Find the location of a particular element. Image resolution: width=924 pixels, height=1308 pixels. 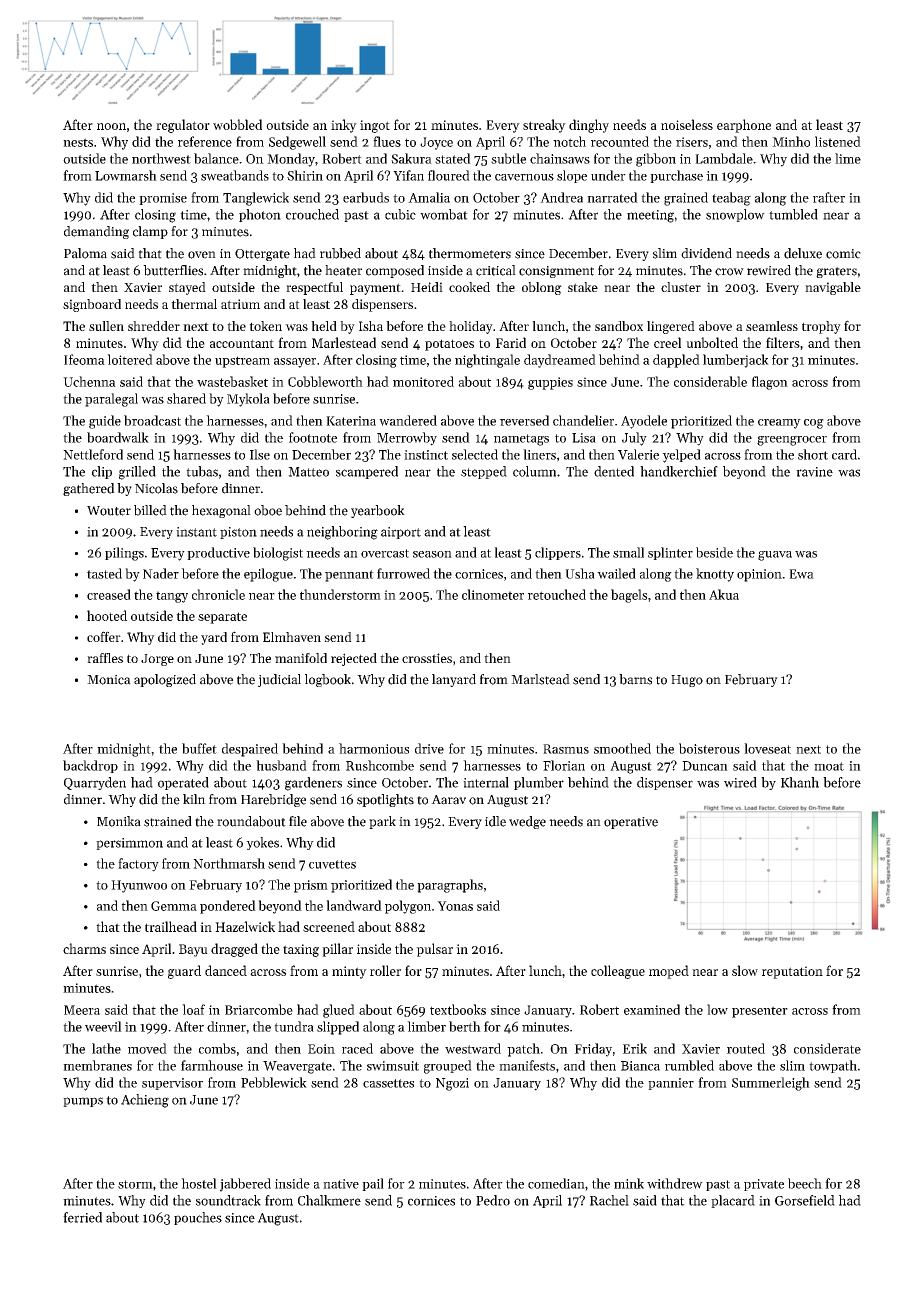

hostel is located at coordinates (199, 1183).
